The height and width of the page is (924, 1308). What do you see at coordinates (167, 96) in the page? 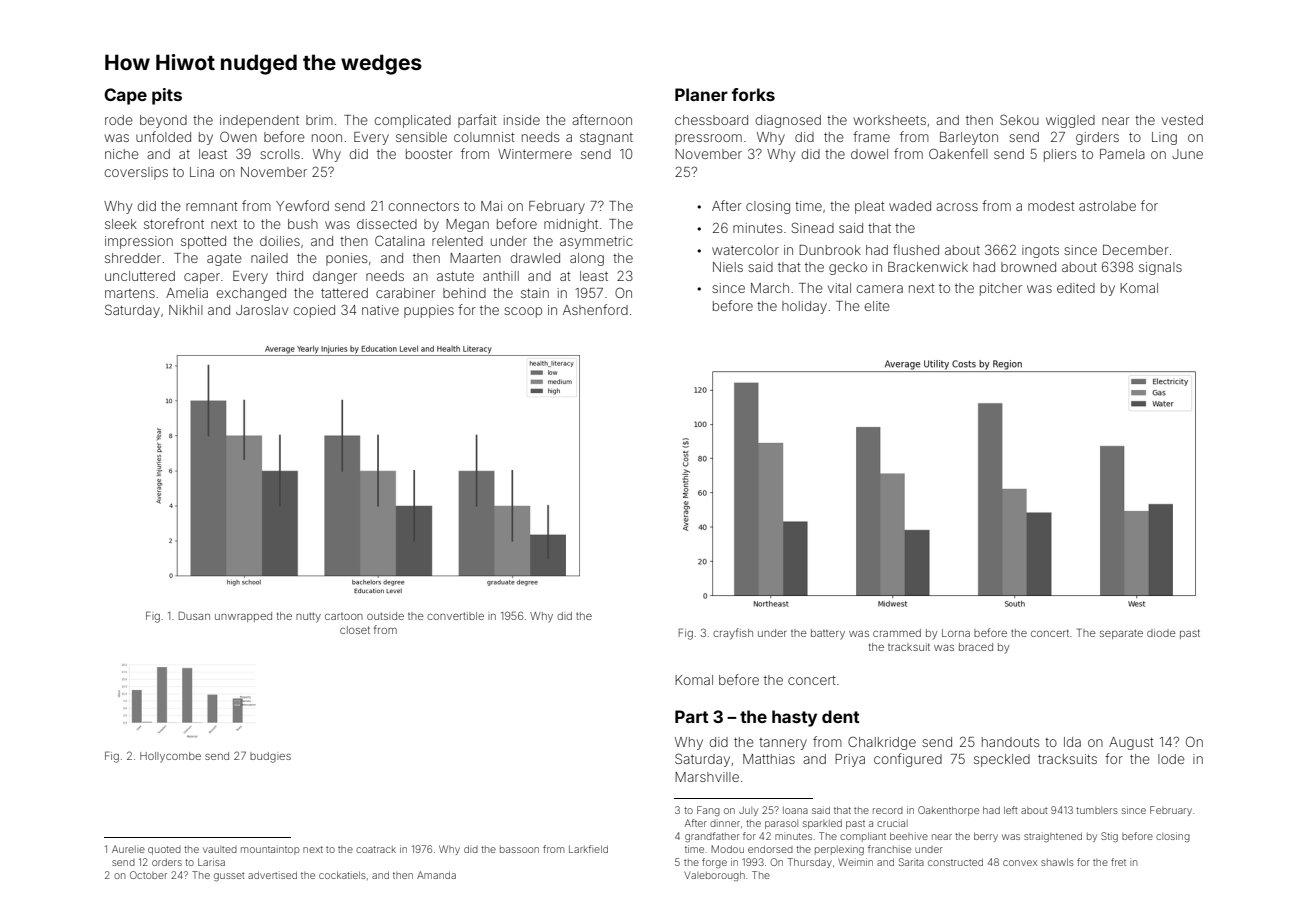
I see `pits` at bounding box center [167, 96].
